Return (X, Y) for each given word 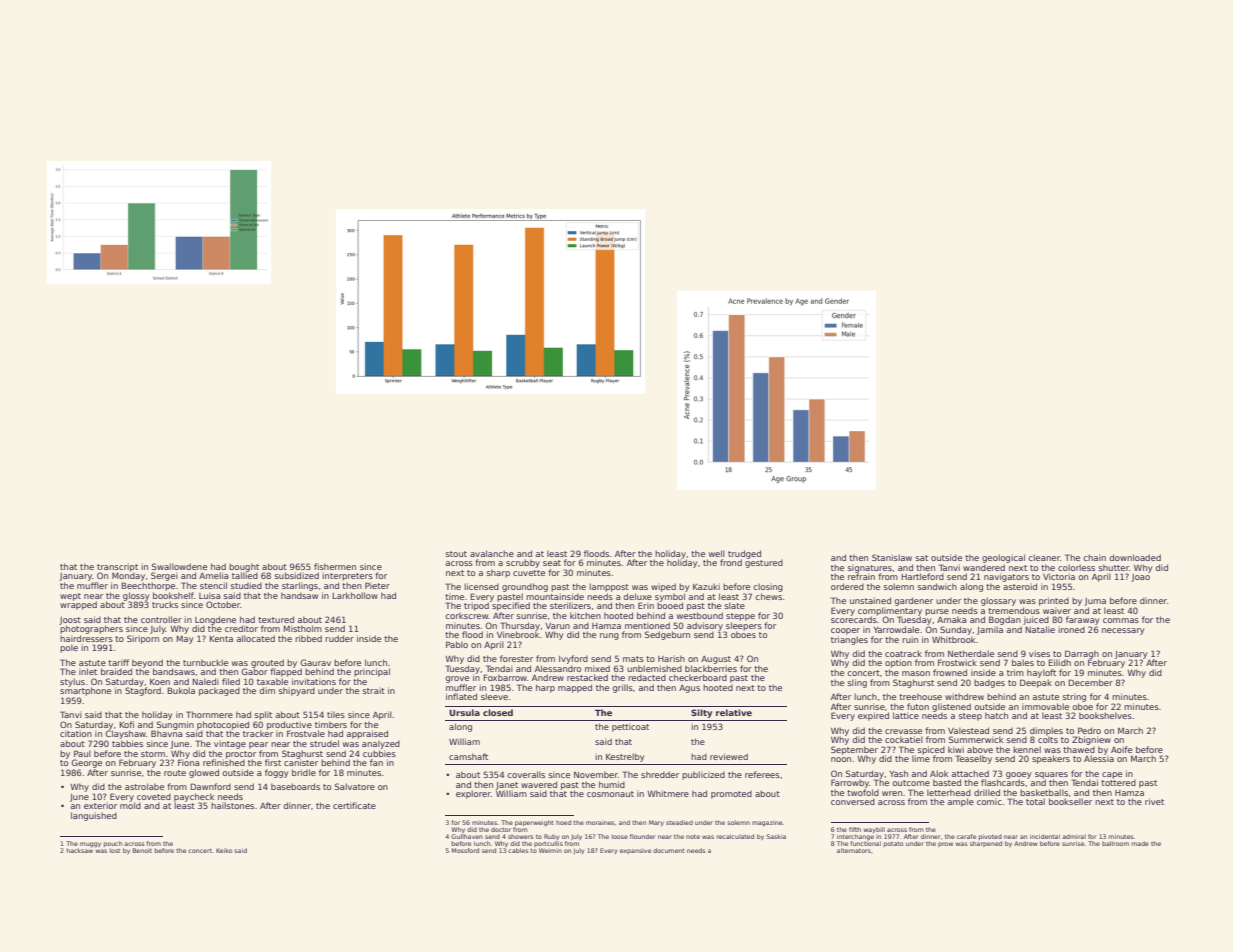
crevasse (903, 731)
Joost (70, 621)
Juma (1095, 602)
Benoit (142, 850)
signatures (870, 568)
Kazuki (706, 586)
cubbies (379, 753)
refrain (861, 576)
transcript (117, 567)
